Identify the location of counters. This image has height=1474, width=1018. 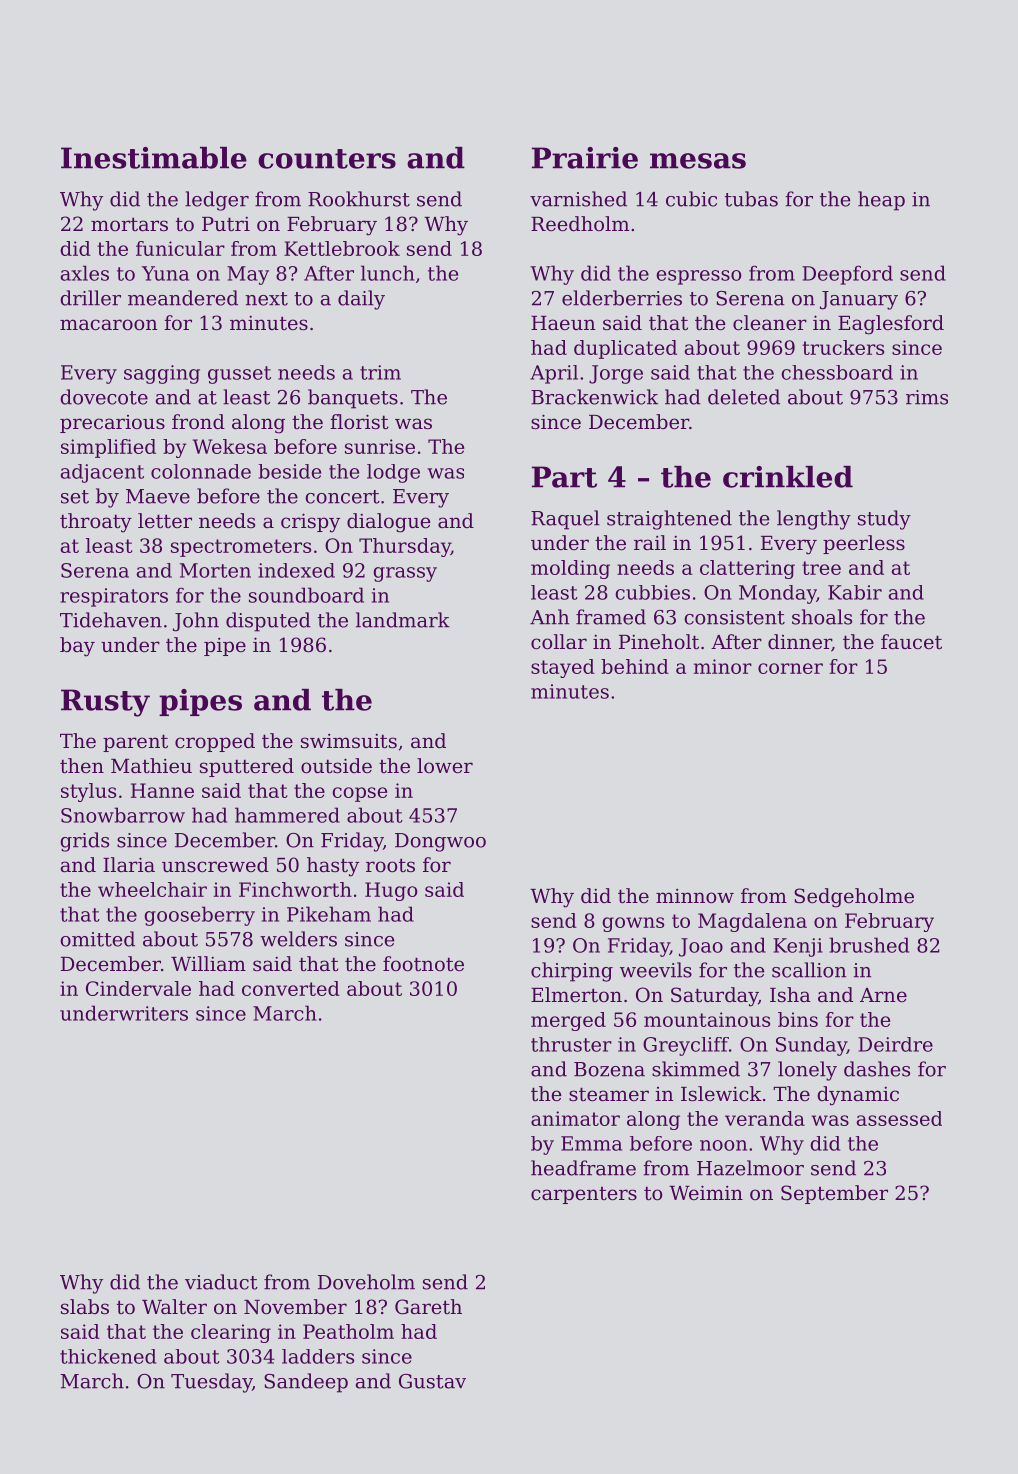
(327, 159).
